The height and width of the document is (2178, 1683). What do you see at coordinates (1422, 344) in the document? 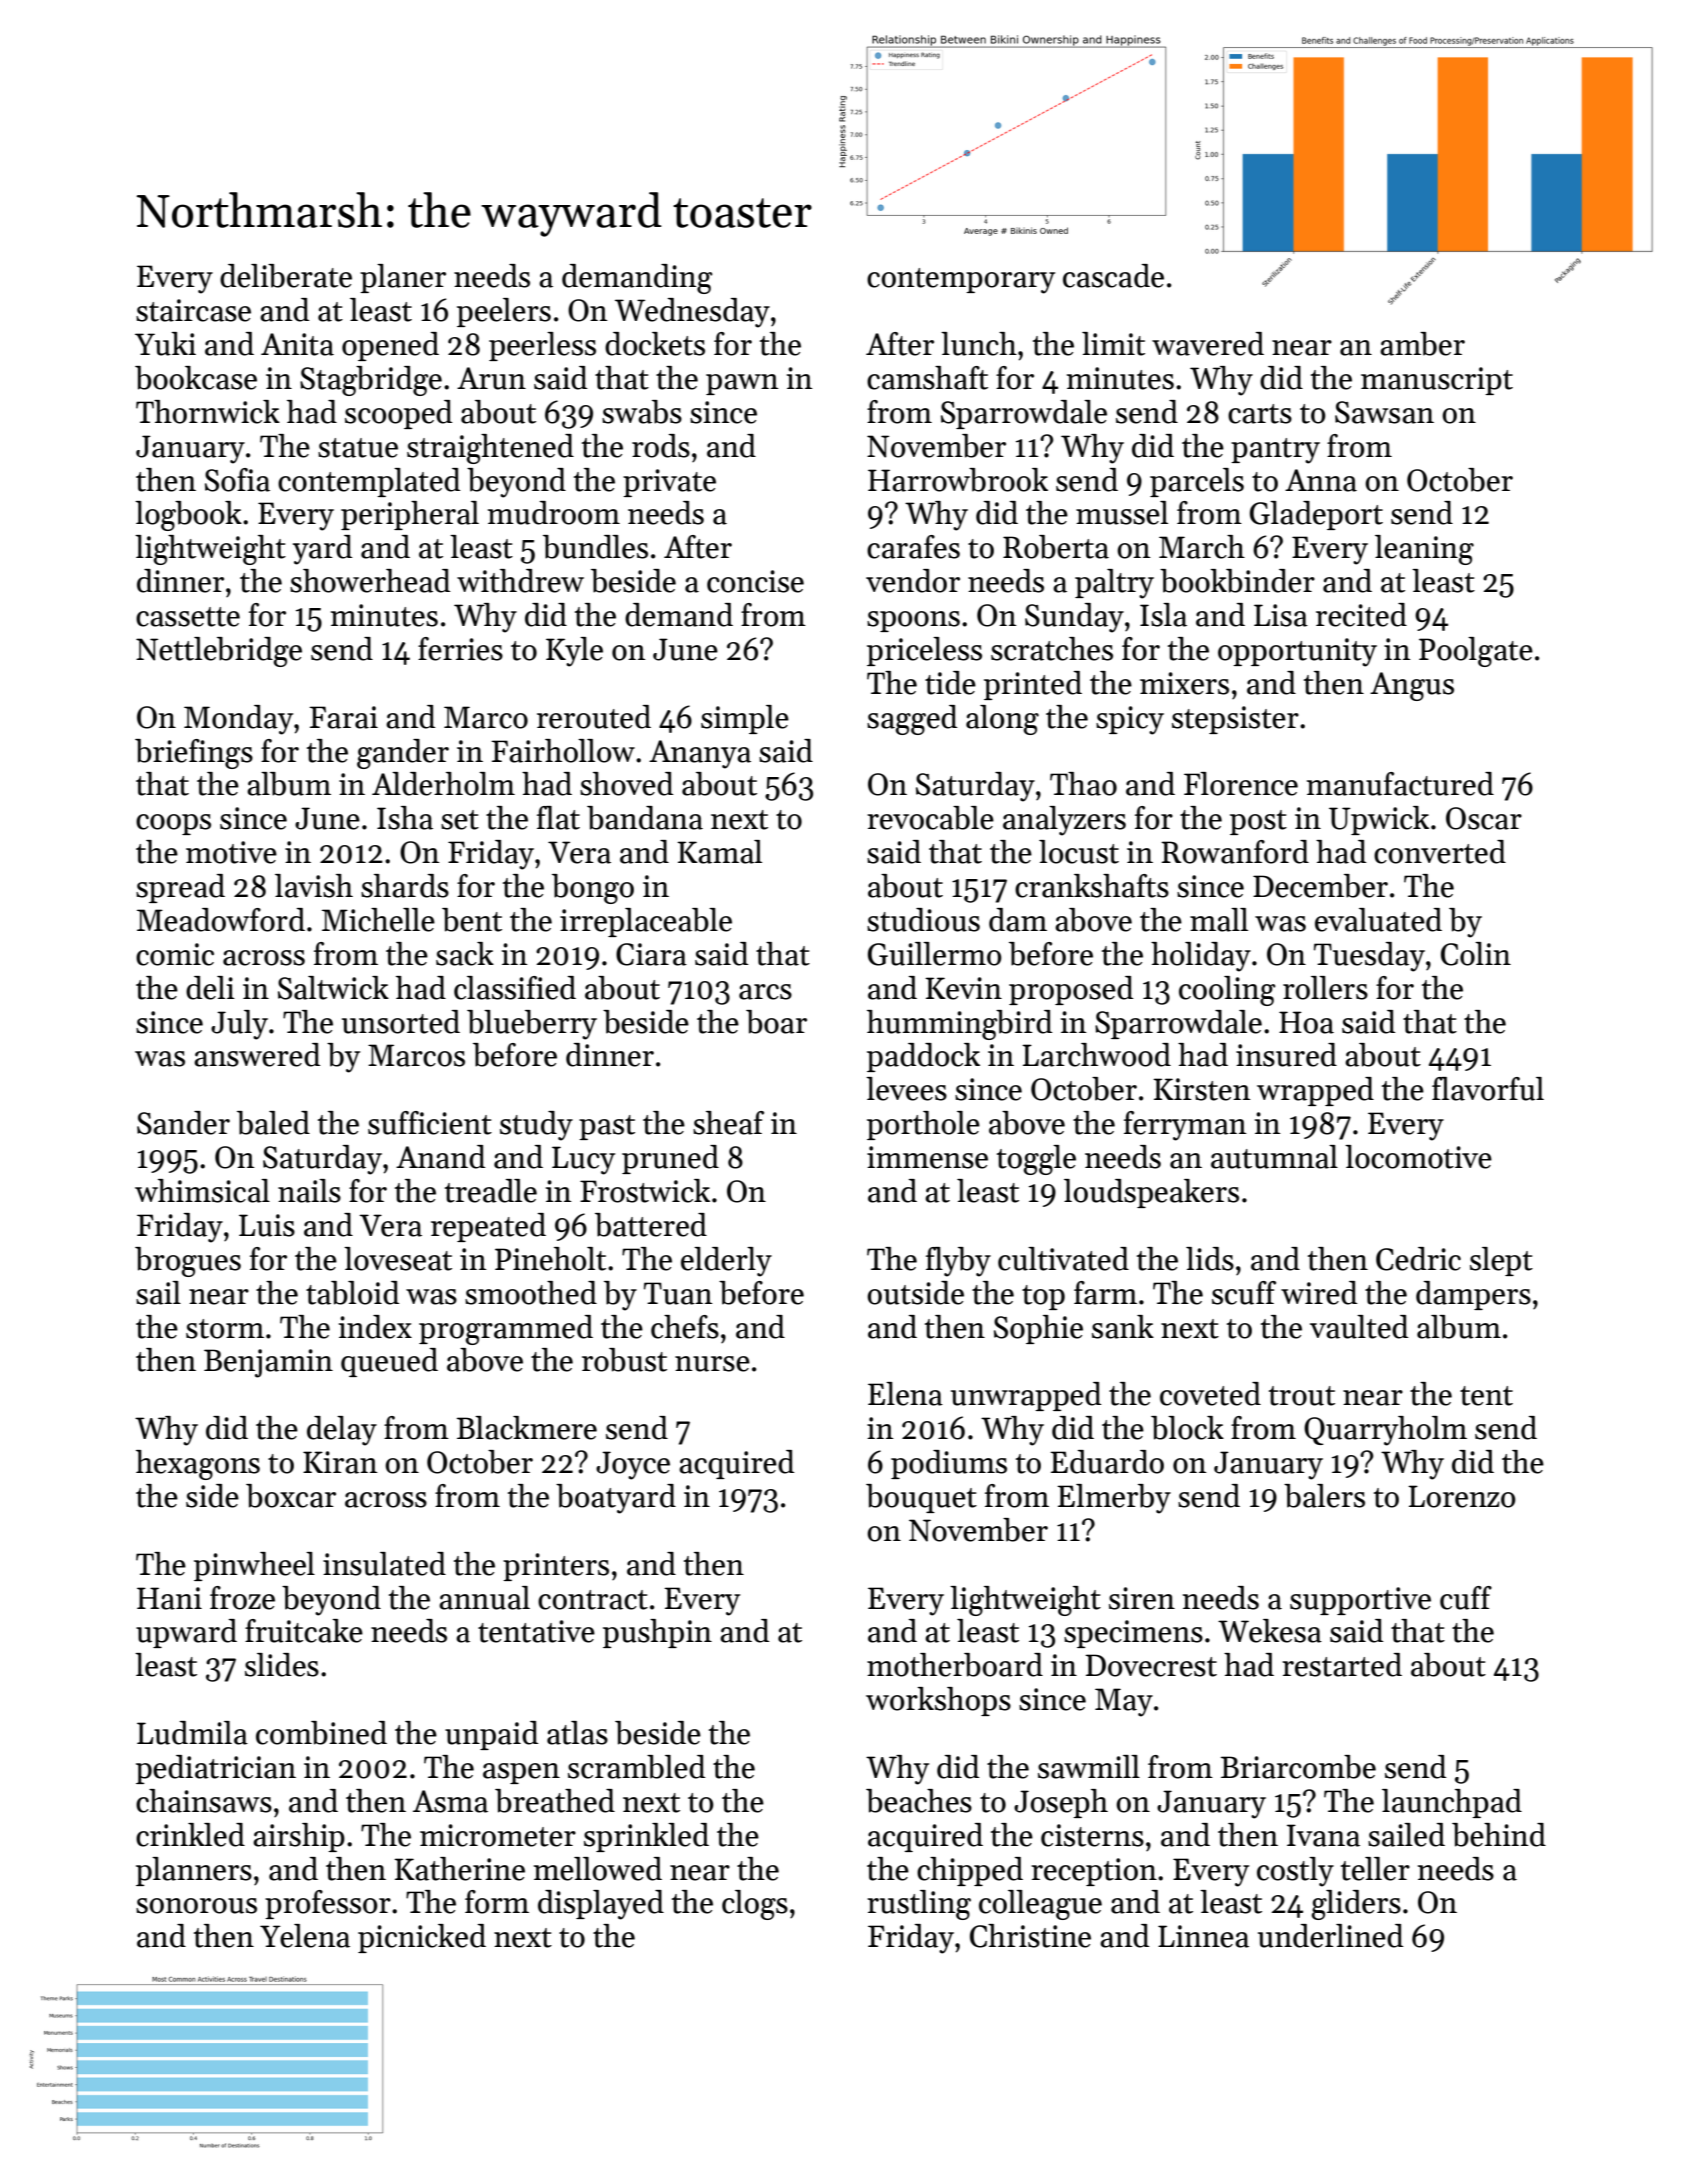
I see `amber` at bounding box center [1422, 344].
